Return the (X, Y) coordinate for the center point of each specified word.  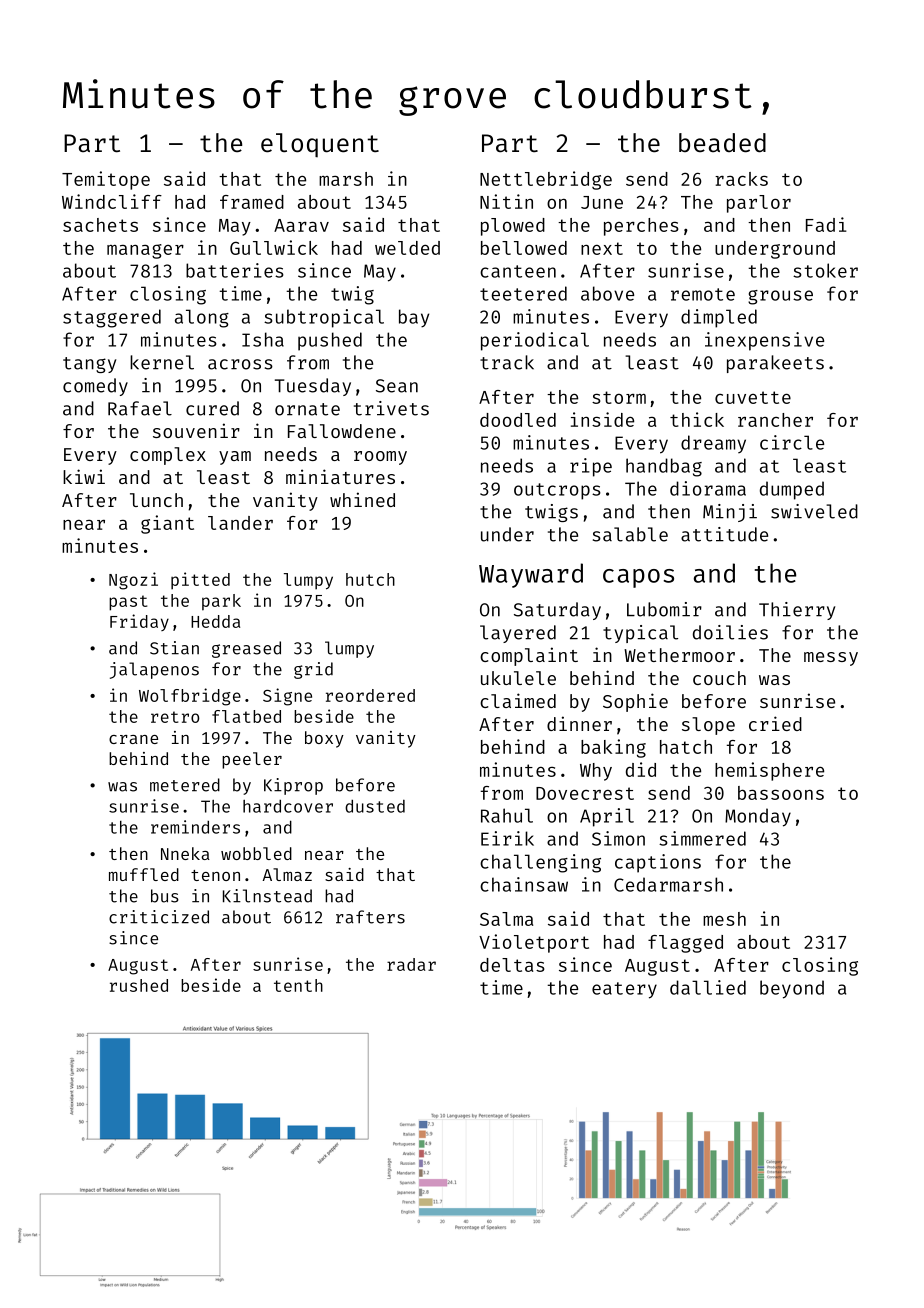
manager (145, 251)
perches (641, 227)
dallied (708, 987)
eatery (624, 990)
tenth (298, 985)
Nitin (506, 201)
